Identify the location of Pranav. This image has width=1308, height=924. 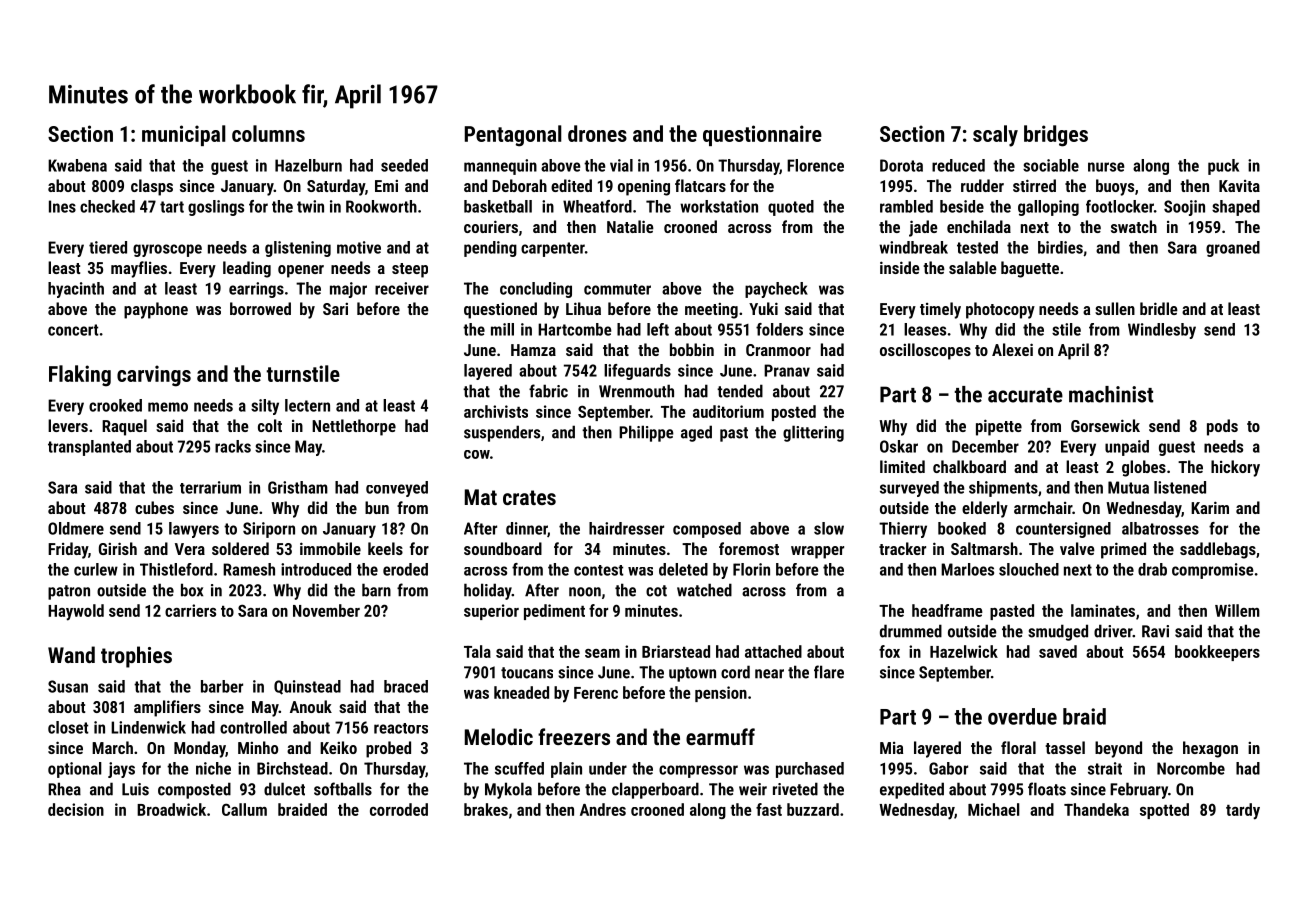
(787, 370).
